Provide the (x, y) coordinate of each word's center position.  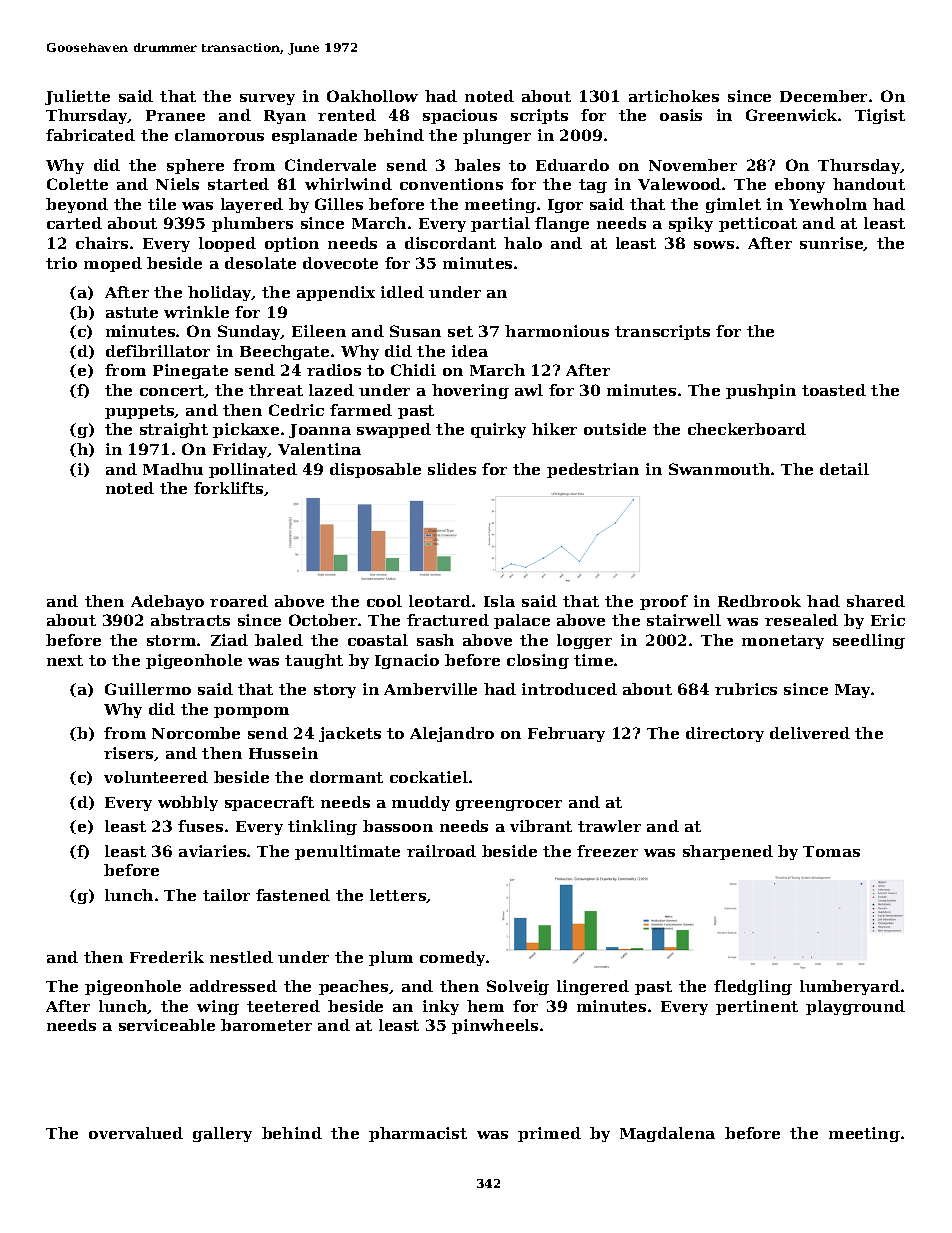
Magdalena (667, 1134)
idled (402, 292)
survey (267, 99)
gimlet (733, 205)
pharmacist (418, 1134)
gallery (222, 1134)
